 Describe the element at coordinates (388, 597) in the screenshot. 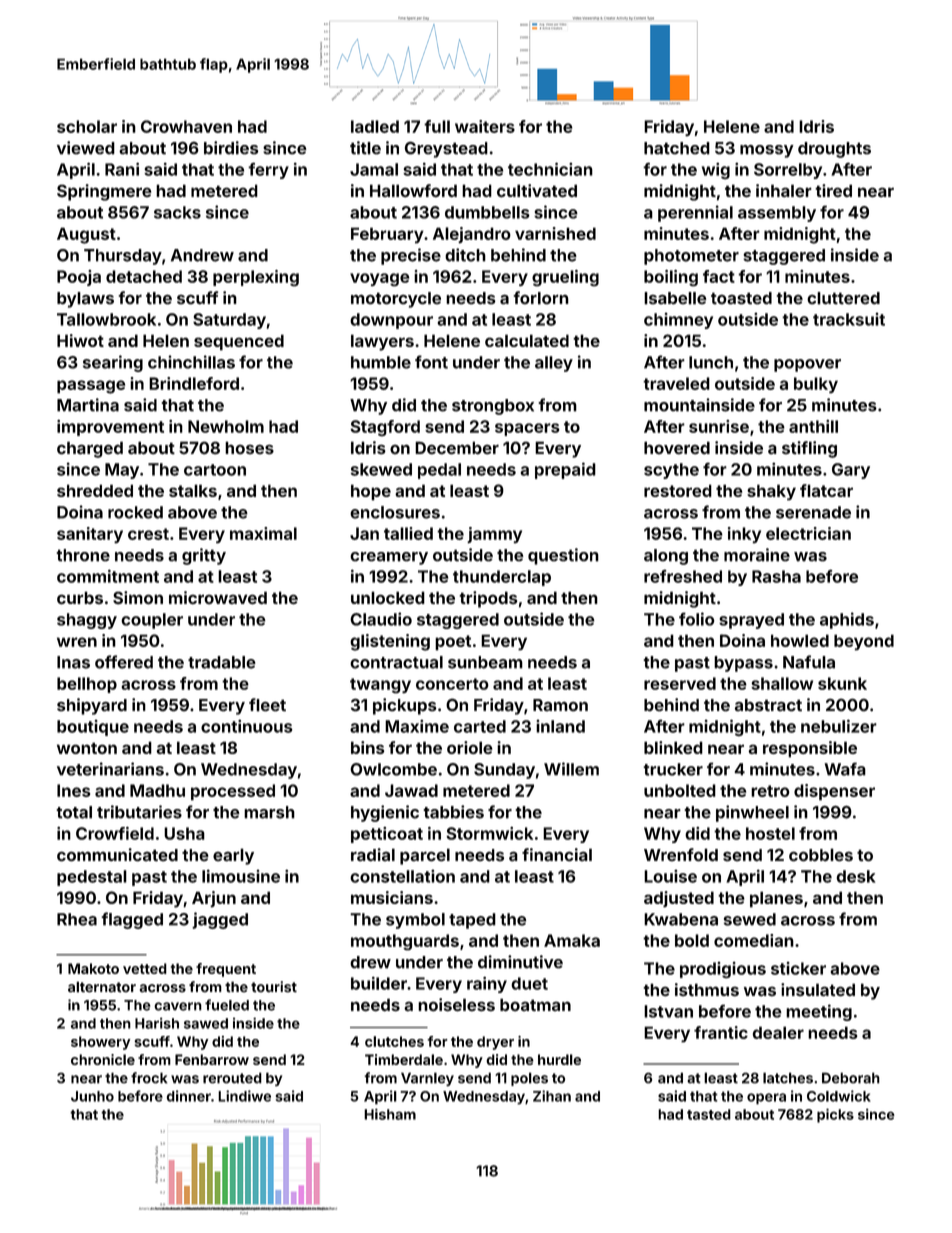

I see `unlocked` at that location.
